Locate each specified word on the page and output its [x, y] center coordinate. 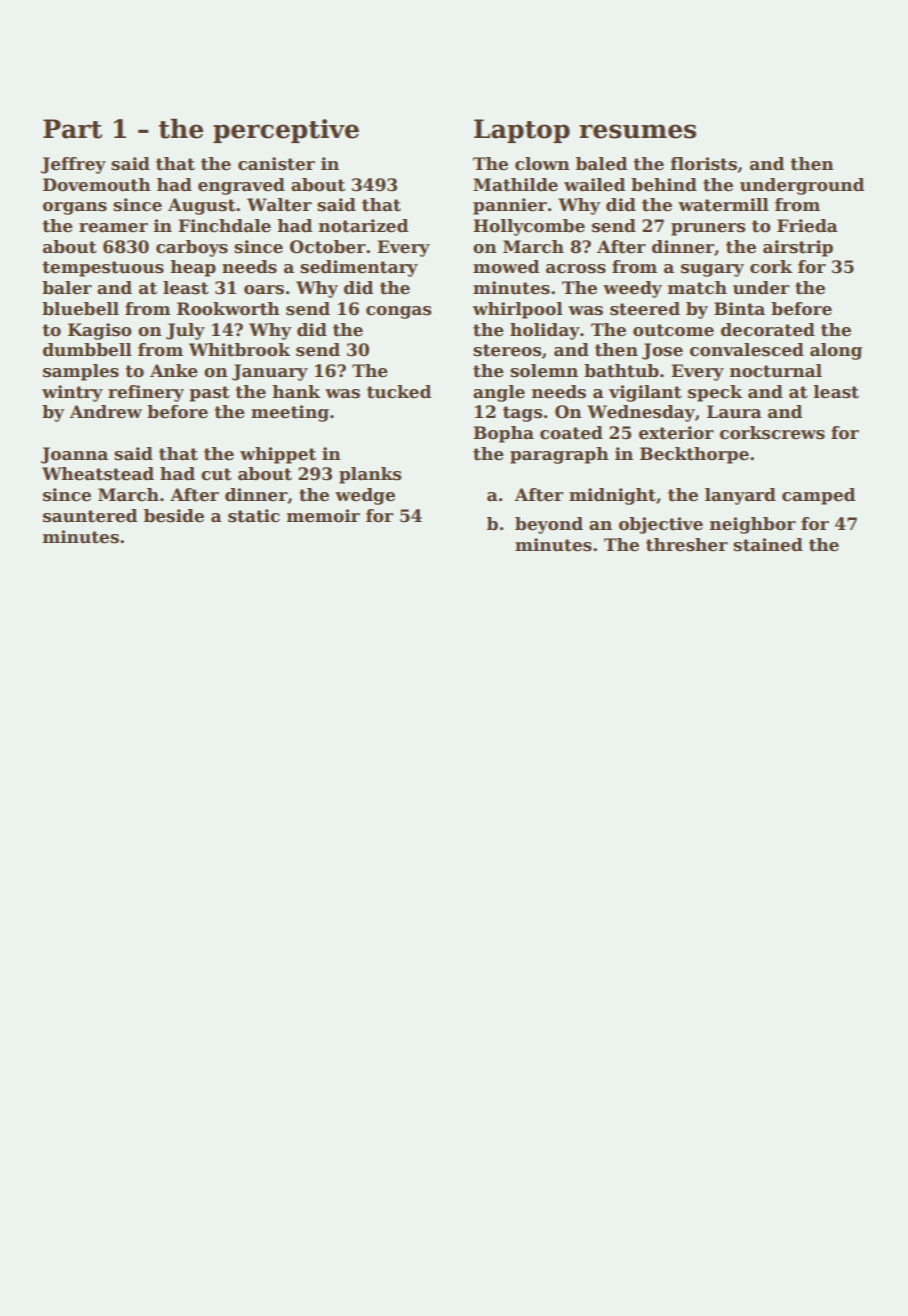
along [836, 351]
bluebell [80, 309]
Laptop [522, 131]
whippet [278, 455]
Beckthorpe [694, 455]
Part [72, 129]
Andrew [105, 412]
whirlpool [518, 310]
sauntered [90, 516]
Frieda [807, 226]
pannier [510, 206]
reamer [113, 228]
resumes [637, 131]
